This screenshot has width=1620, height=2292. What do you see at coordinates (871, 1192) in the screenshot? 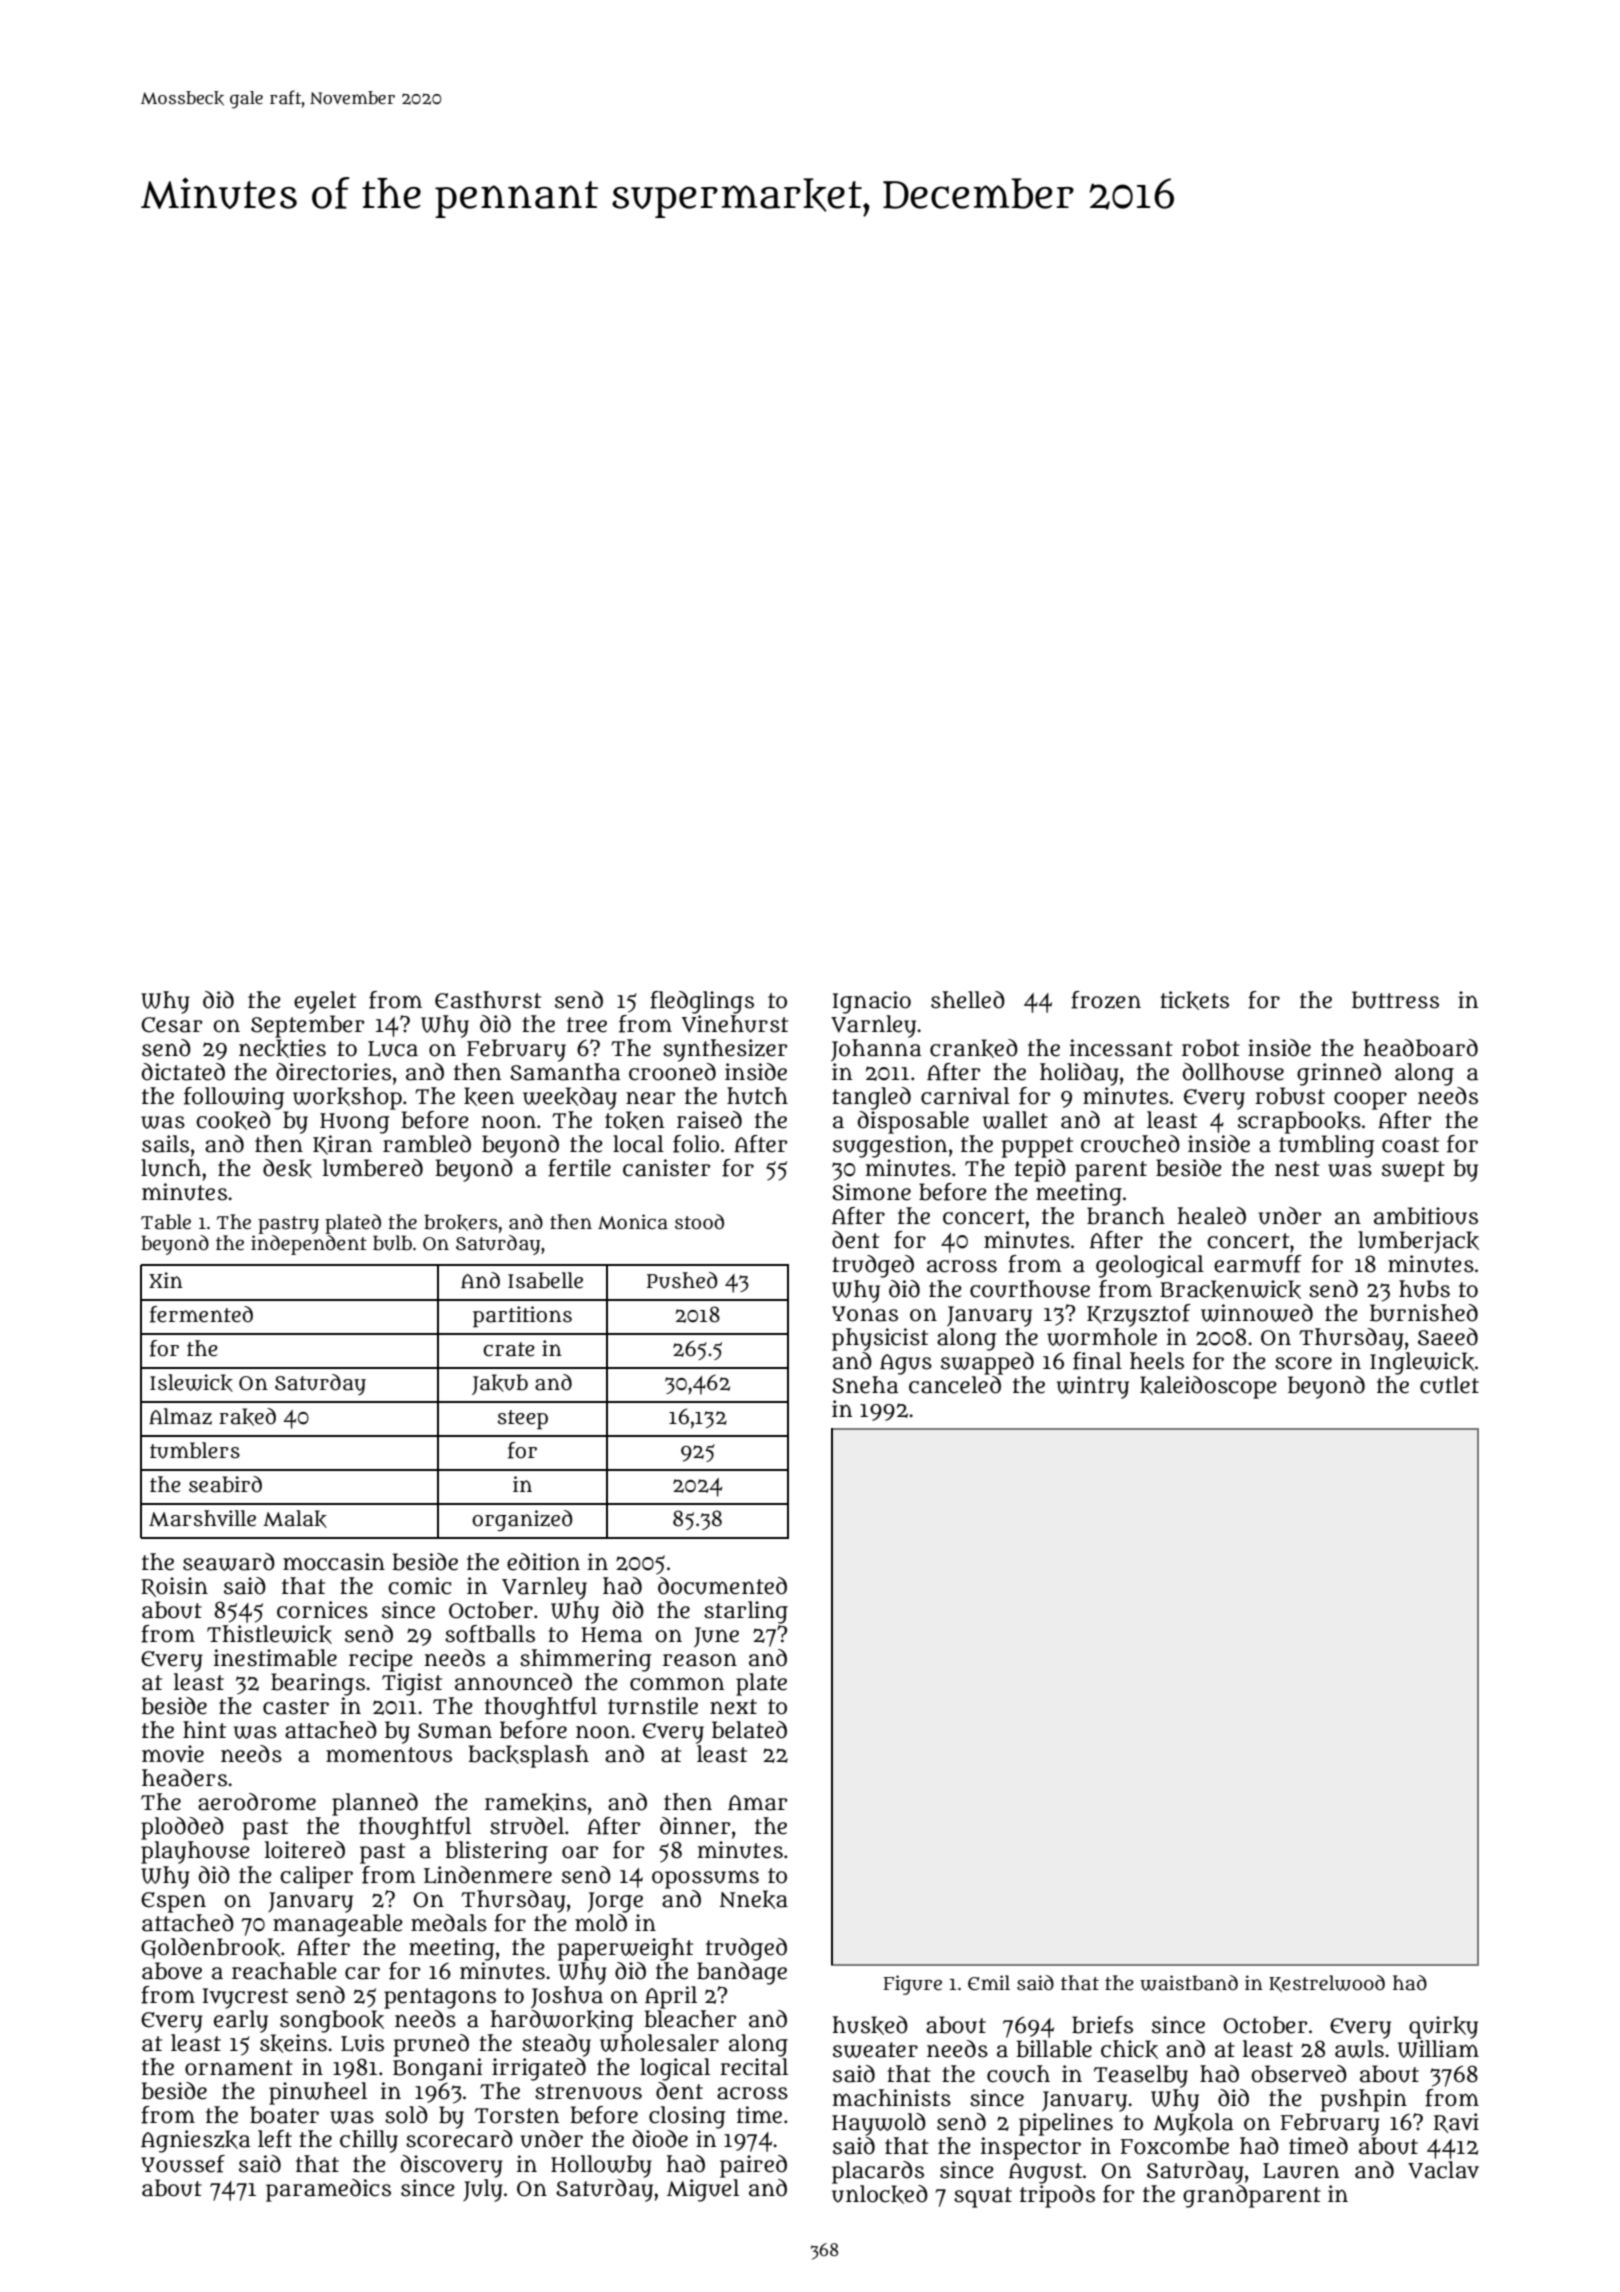
I see `Simone` at bounding box center [871, 1192].
